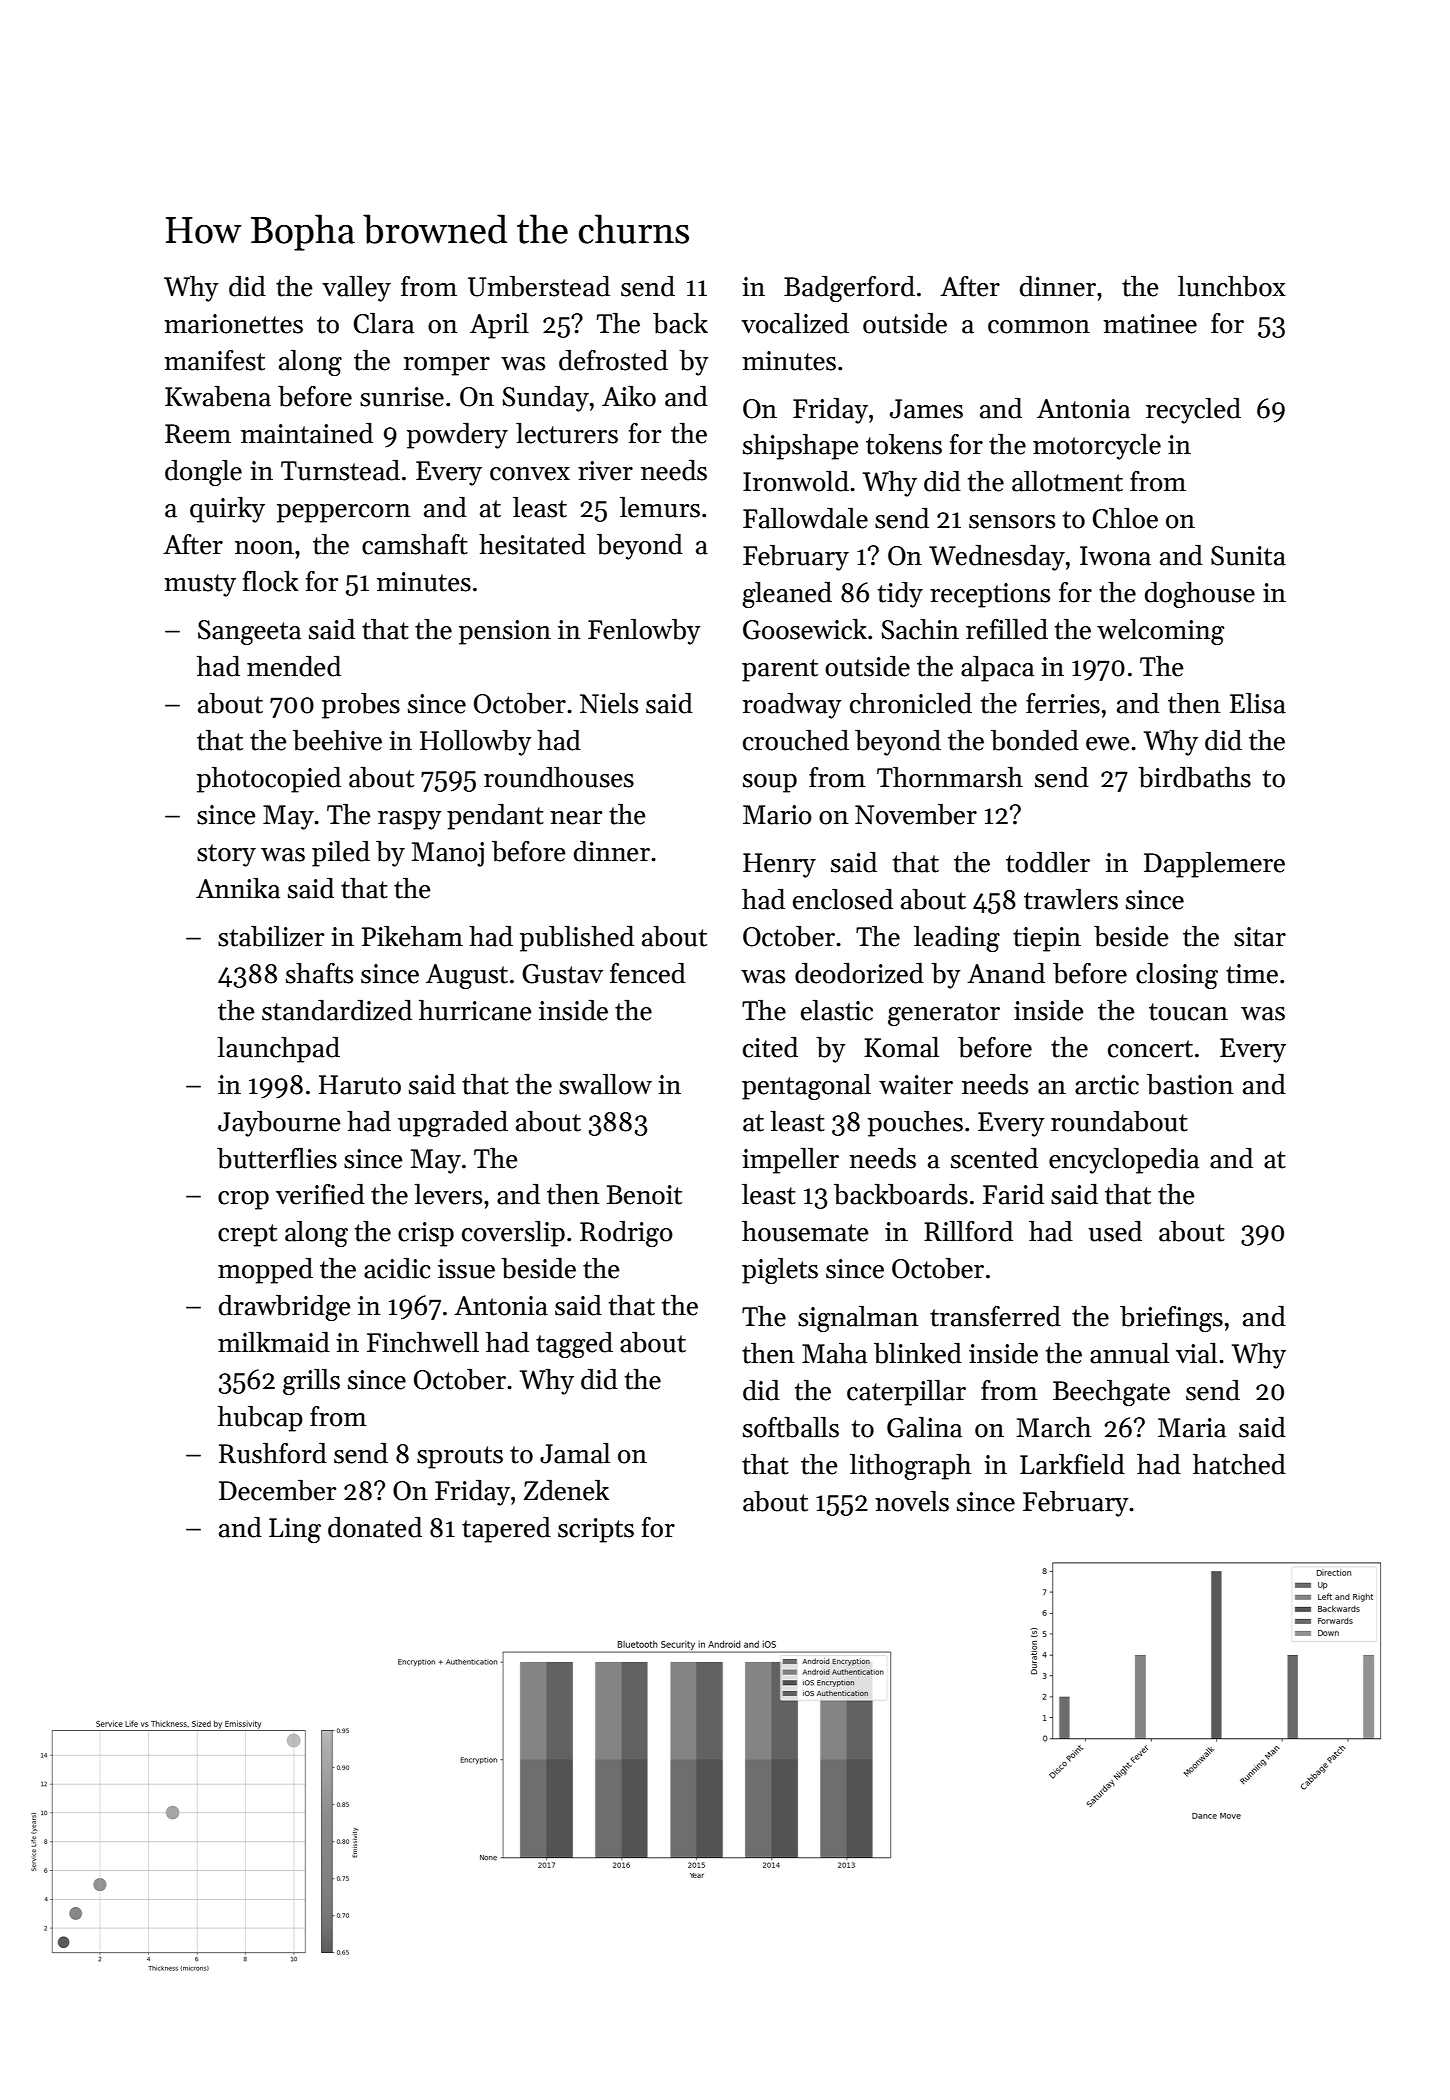  What do you see at coordinates (626, 1234) in the document?
I see `Rodrigo` at bounding box center [626, 1234].
